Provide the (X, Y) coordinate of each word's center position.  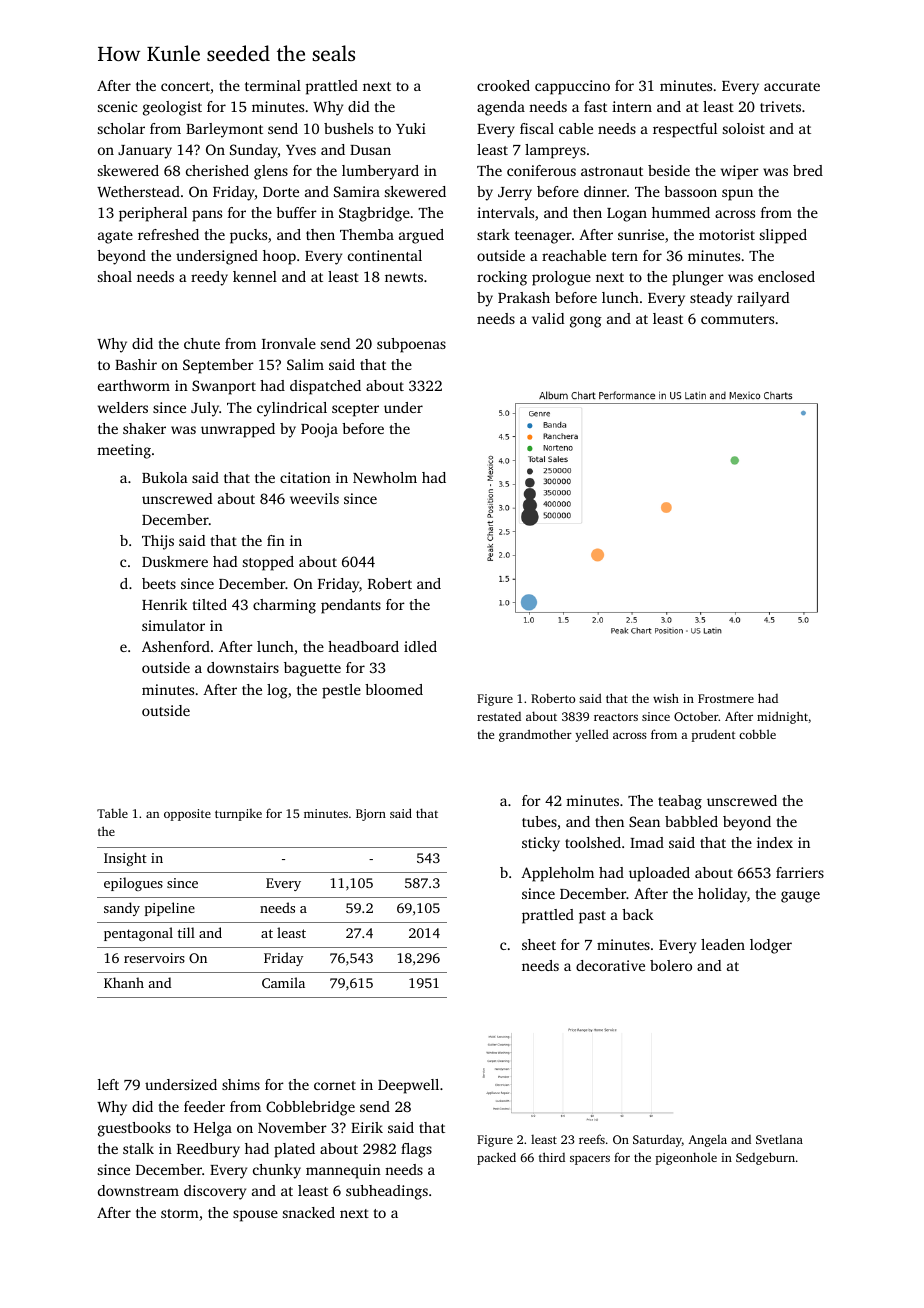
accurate (792, 86)
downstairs (243, 667)
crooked (503, 85)
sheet (539, 944)
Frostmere (726, 698)
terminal (273, 85)
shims (241, 1084)
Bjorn (371, 815)
